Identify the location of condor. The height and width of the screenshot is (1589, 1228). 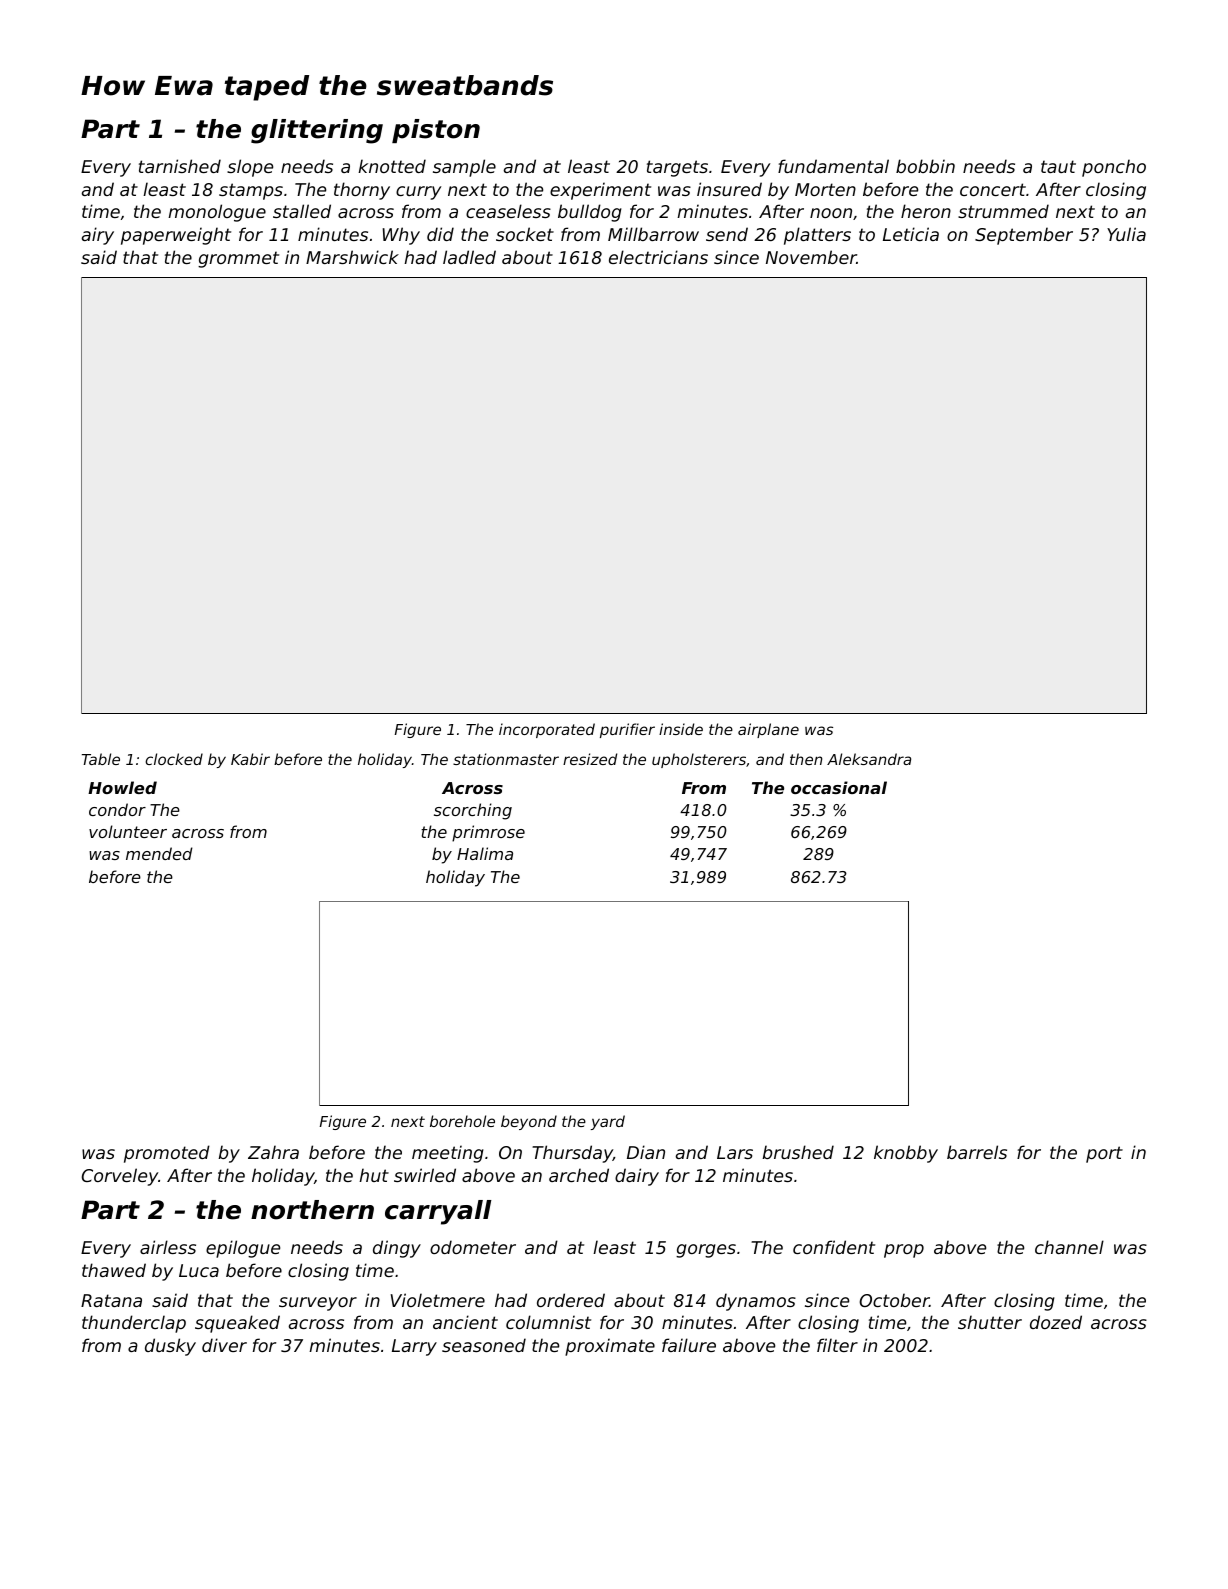
(117, 809).
